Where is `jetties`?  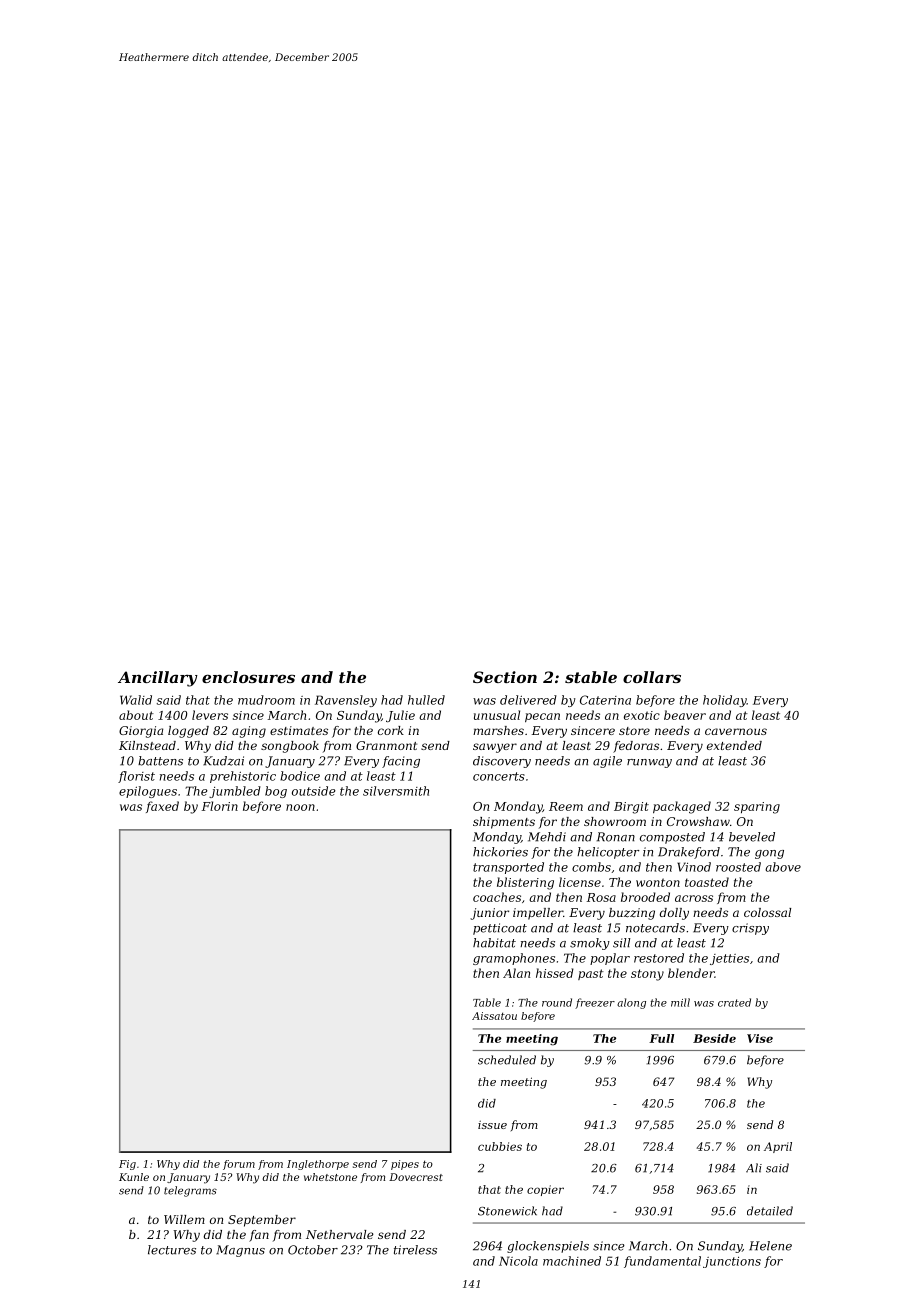 jetties is located at coordinates (729, 959).
